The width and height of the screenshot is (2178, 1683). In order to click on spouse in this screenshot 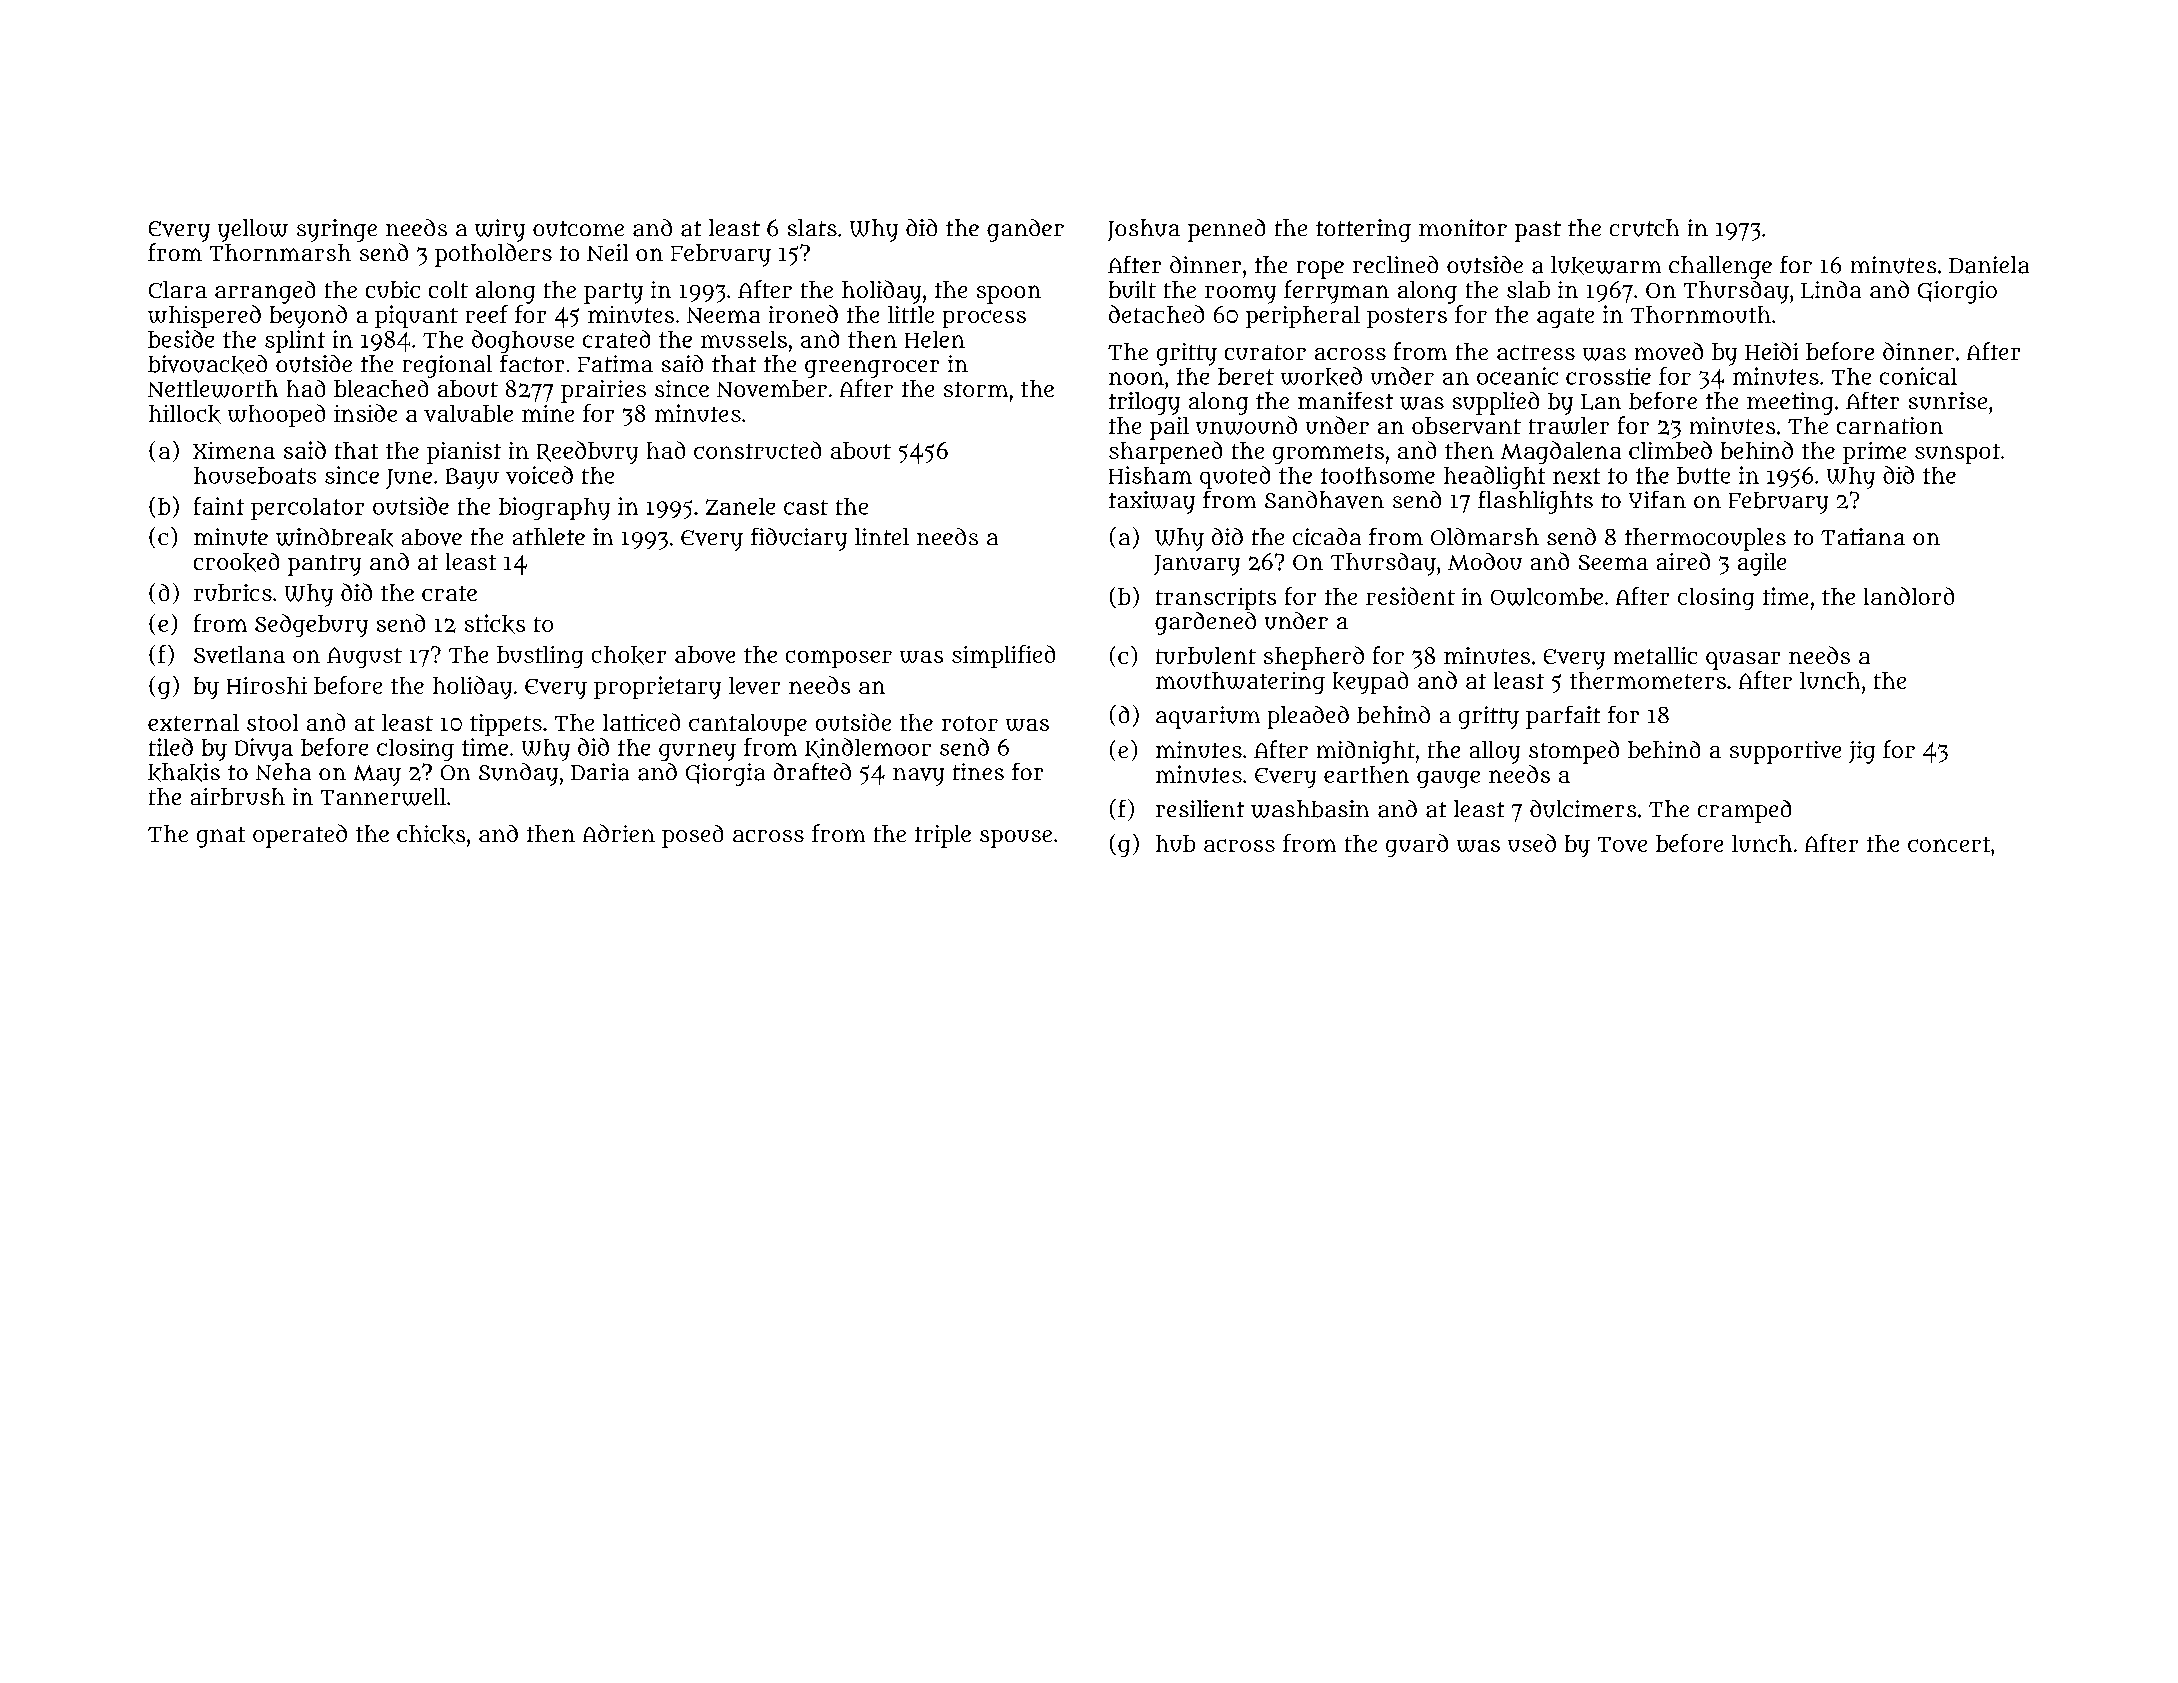, I will do `click(1016, 839)`.
